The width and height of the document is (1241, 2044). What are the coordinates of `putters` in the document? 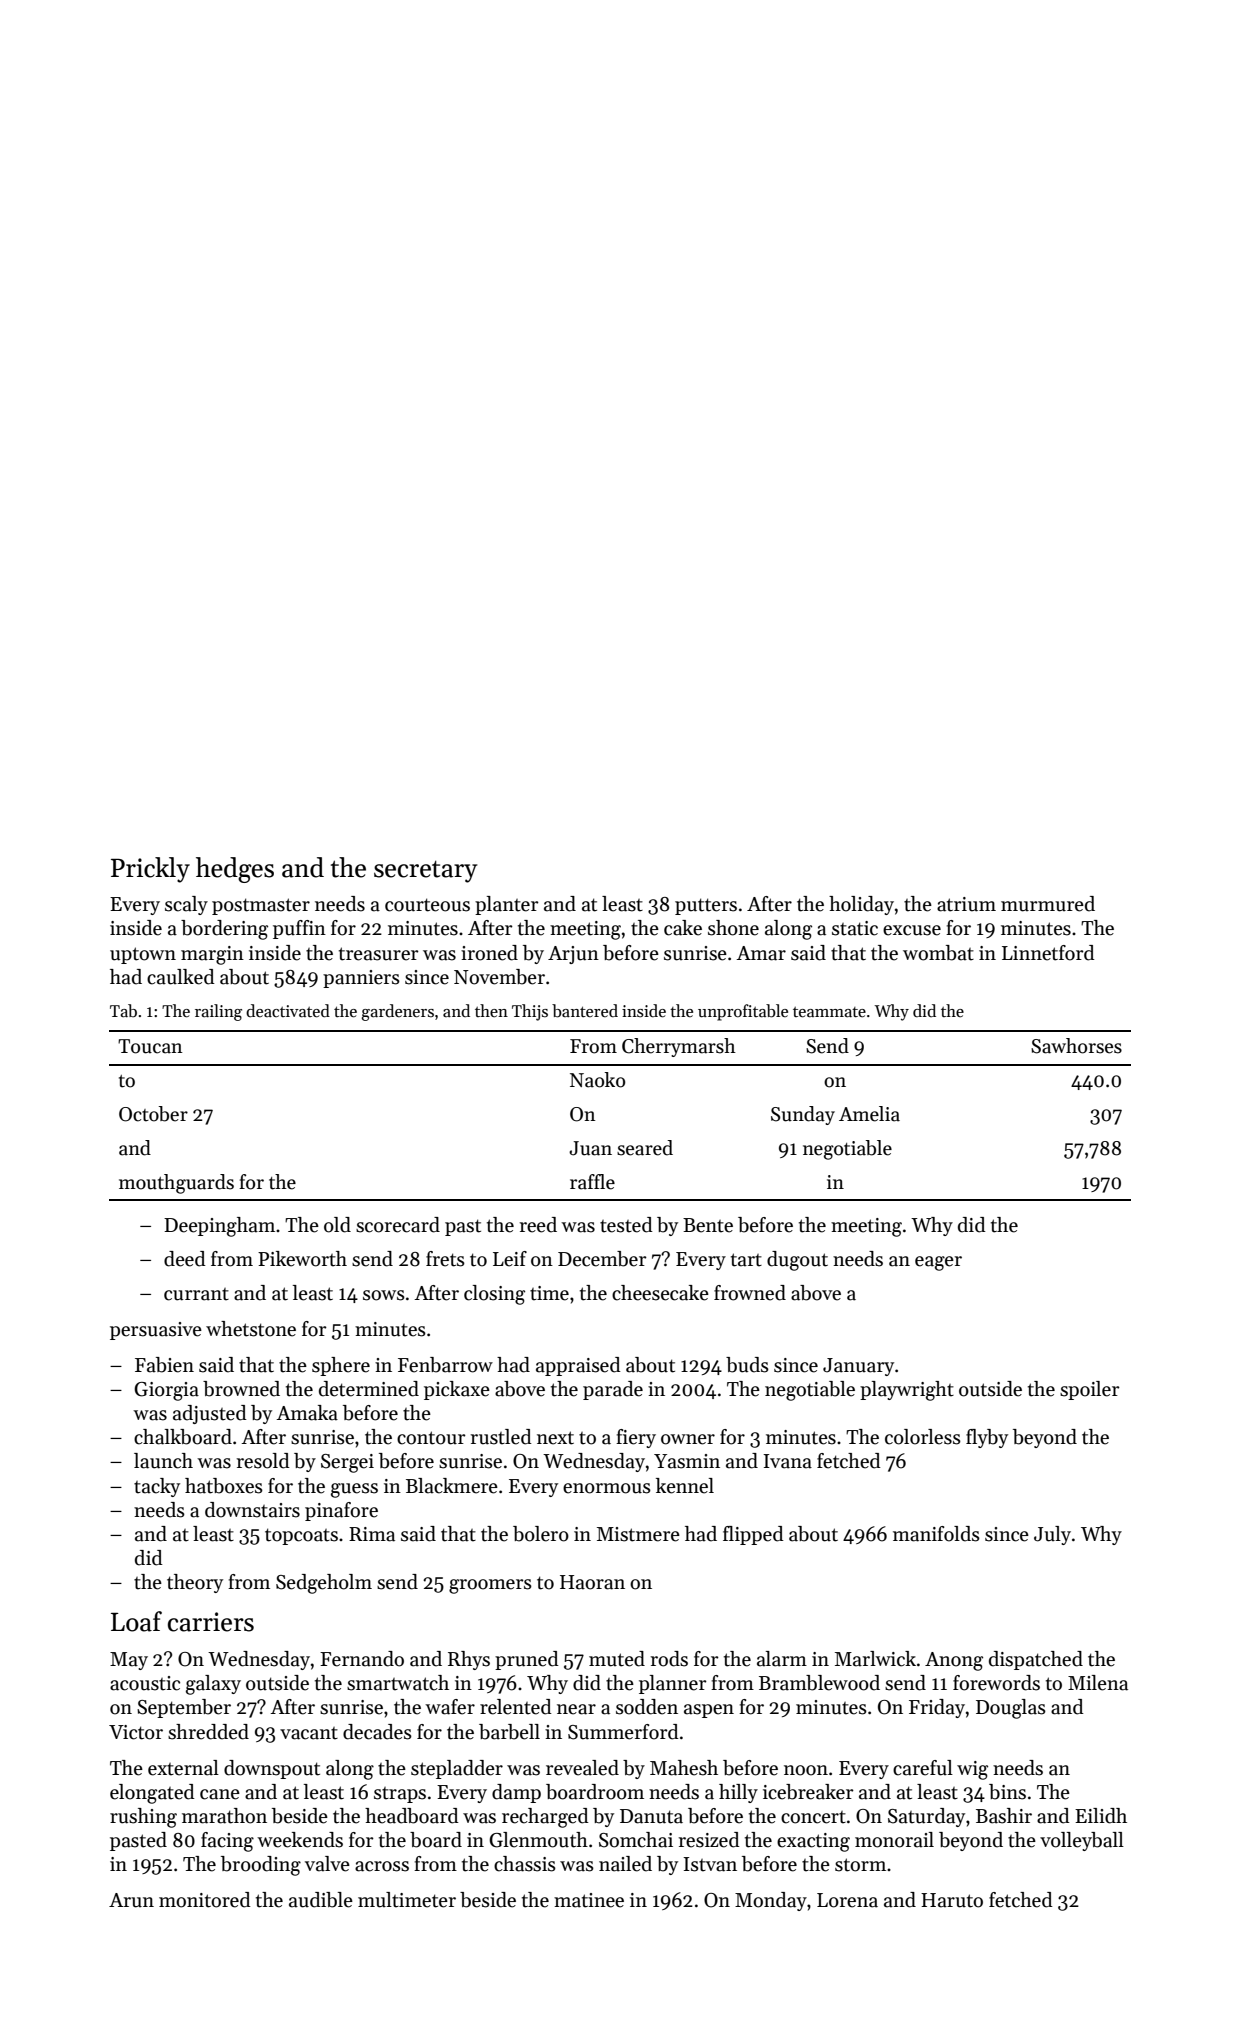 It's located at (706, 906).
